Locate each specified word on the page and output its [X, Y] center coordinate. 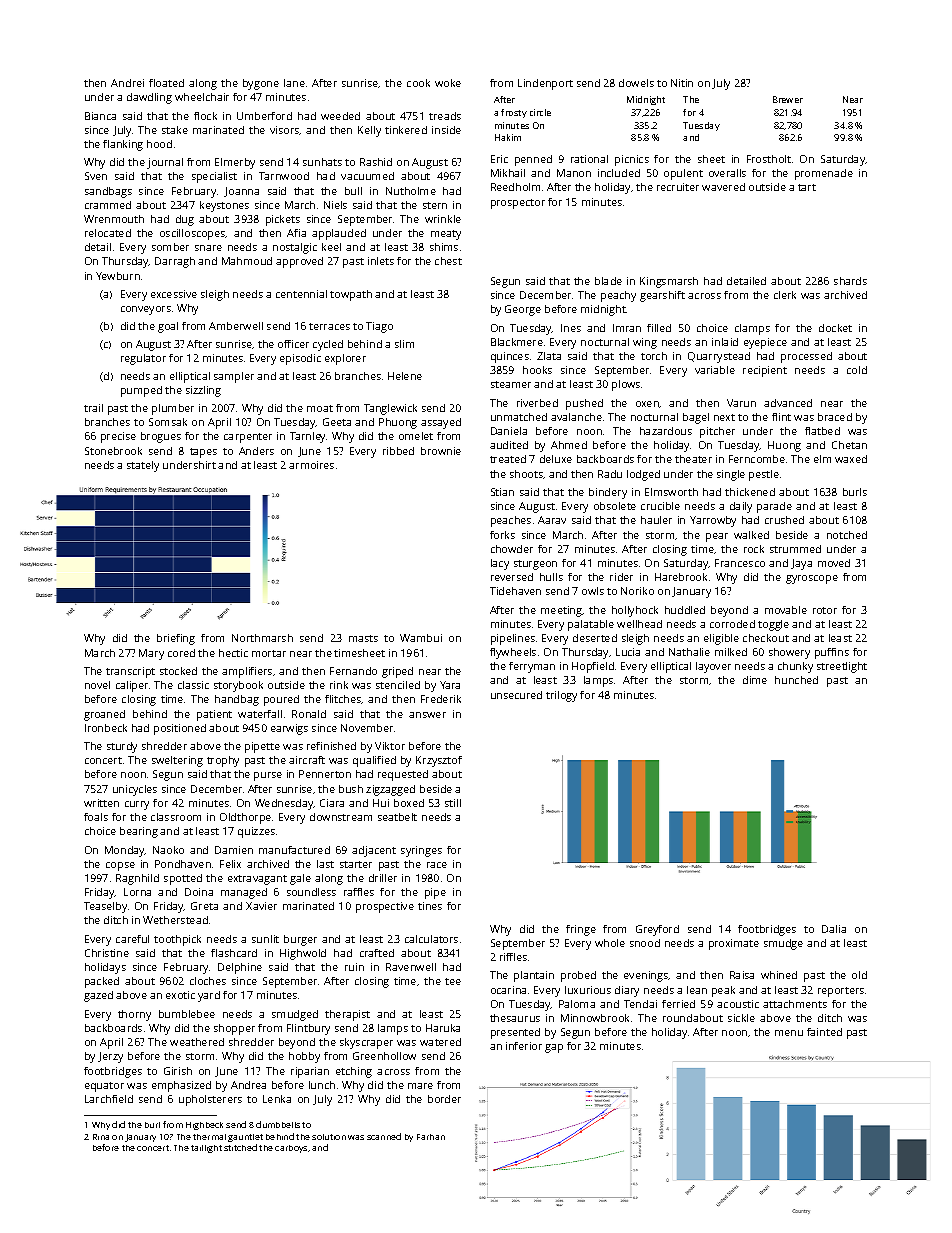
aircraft [307, 760]
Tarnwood [284, 176]
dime [755, 680]
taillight [206, 1149]
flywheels [513, 653]
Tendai [640, 1004]
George [523, 310]
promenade [824, 174]
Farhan [431, 1137]
